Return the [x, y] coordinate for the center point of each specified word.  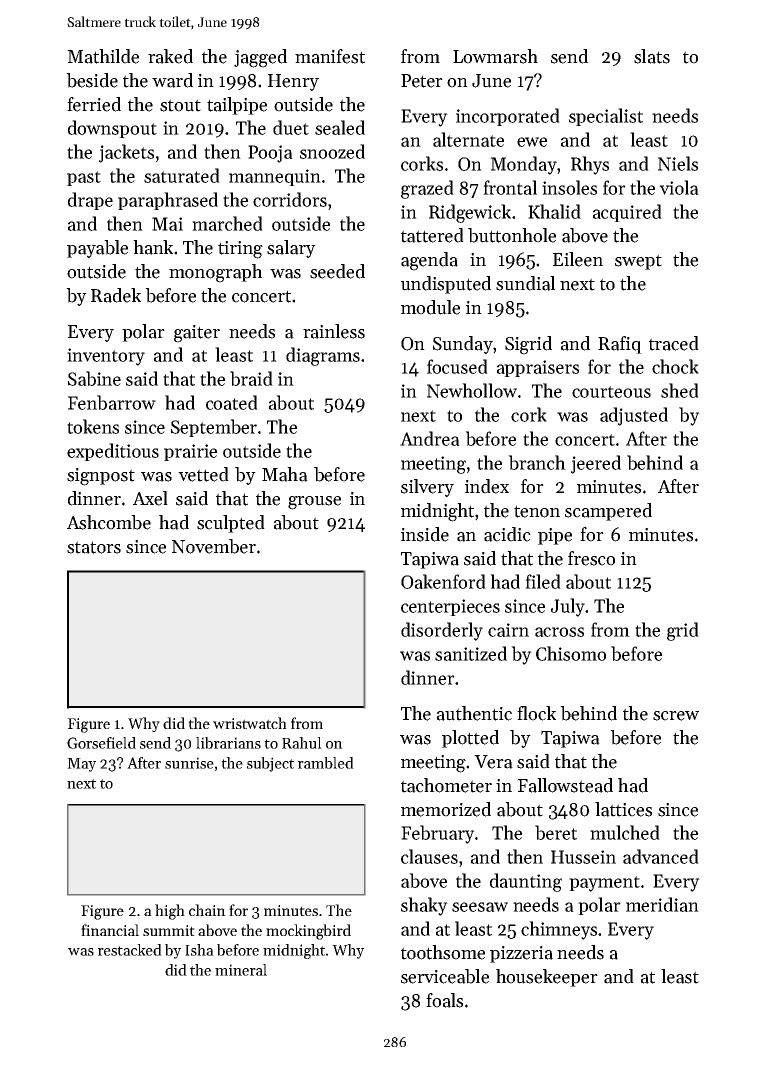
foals [444, 1000]
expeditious [113, 452]
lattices [623, 809]
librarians [228, 743]
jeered [596, 464]
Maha [285, 474]
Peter [422, 81]
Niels [678, 163]
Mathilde [103, 56]
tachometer [446, 785]
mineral [241, 970]
